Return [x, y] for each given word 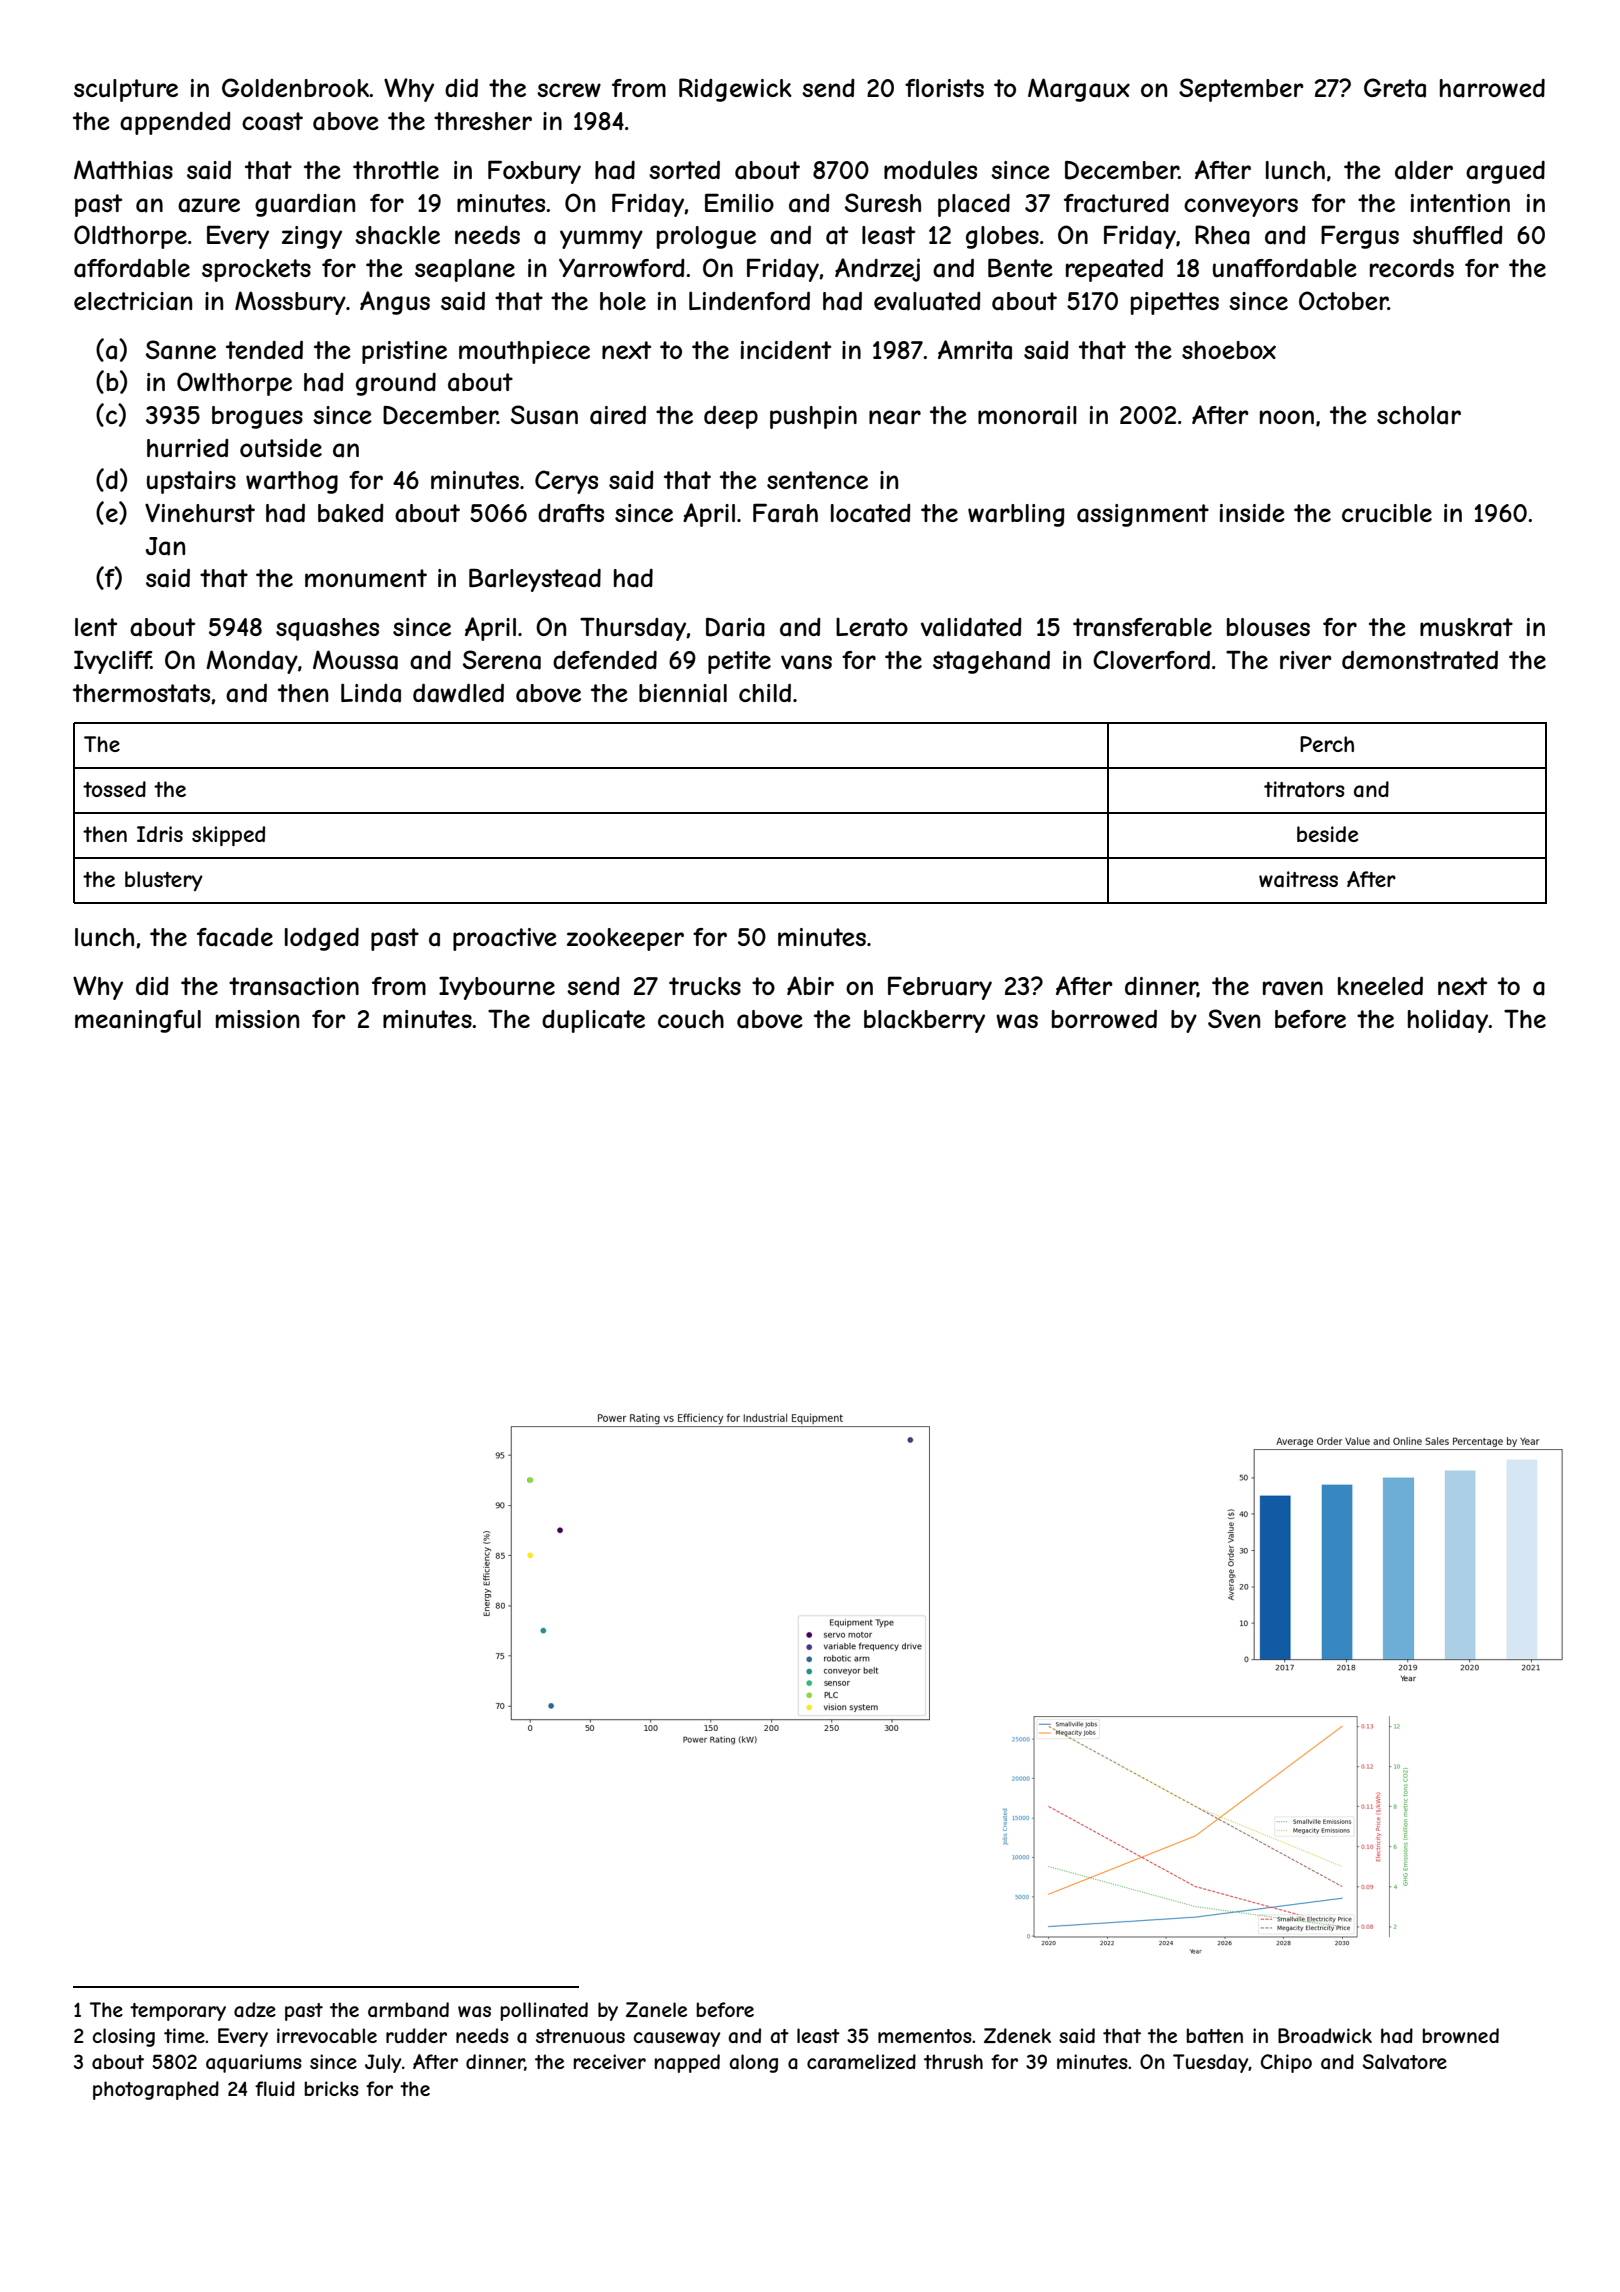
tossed [114, 789]
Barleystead [535, 580]
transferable [1142, 627]
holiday [1448, 1021]
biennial [683, 693]
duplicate [593, 1021]
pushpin [813, 417]
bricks [332, 2088]
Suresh [883, 202]
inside [1252, 513]
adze [255, 2009]
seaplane [465, 270]
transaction [294, 986]
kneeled [1380, 985]
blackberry [924, 1021]
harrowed [1492, 88]
